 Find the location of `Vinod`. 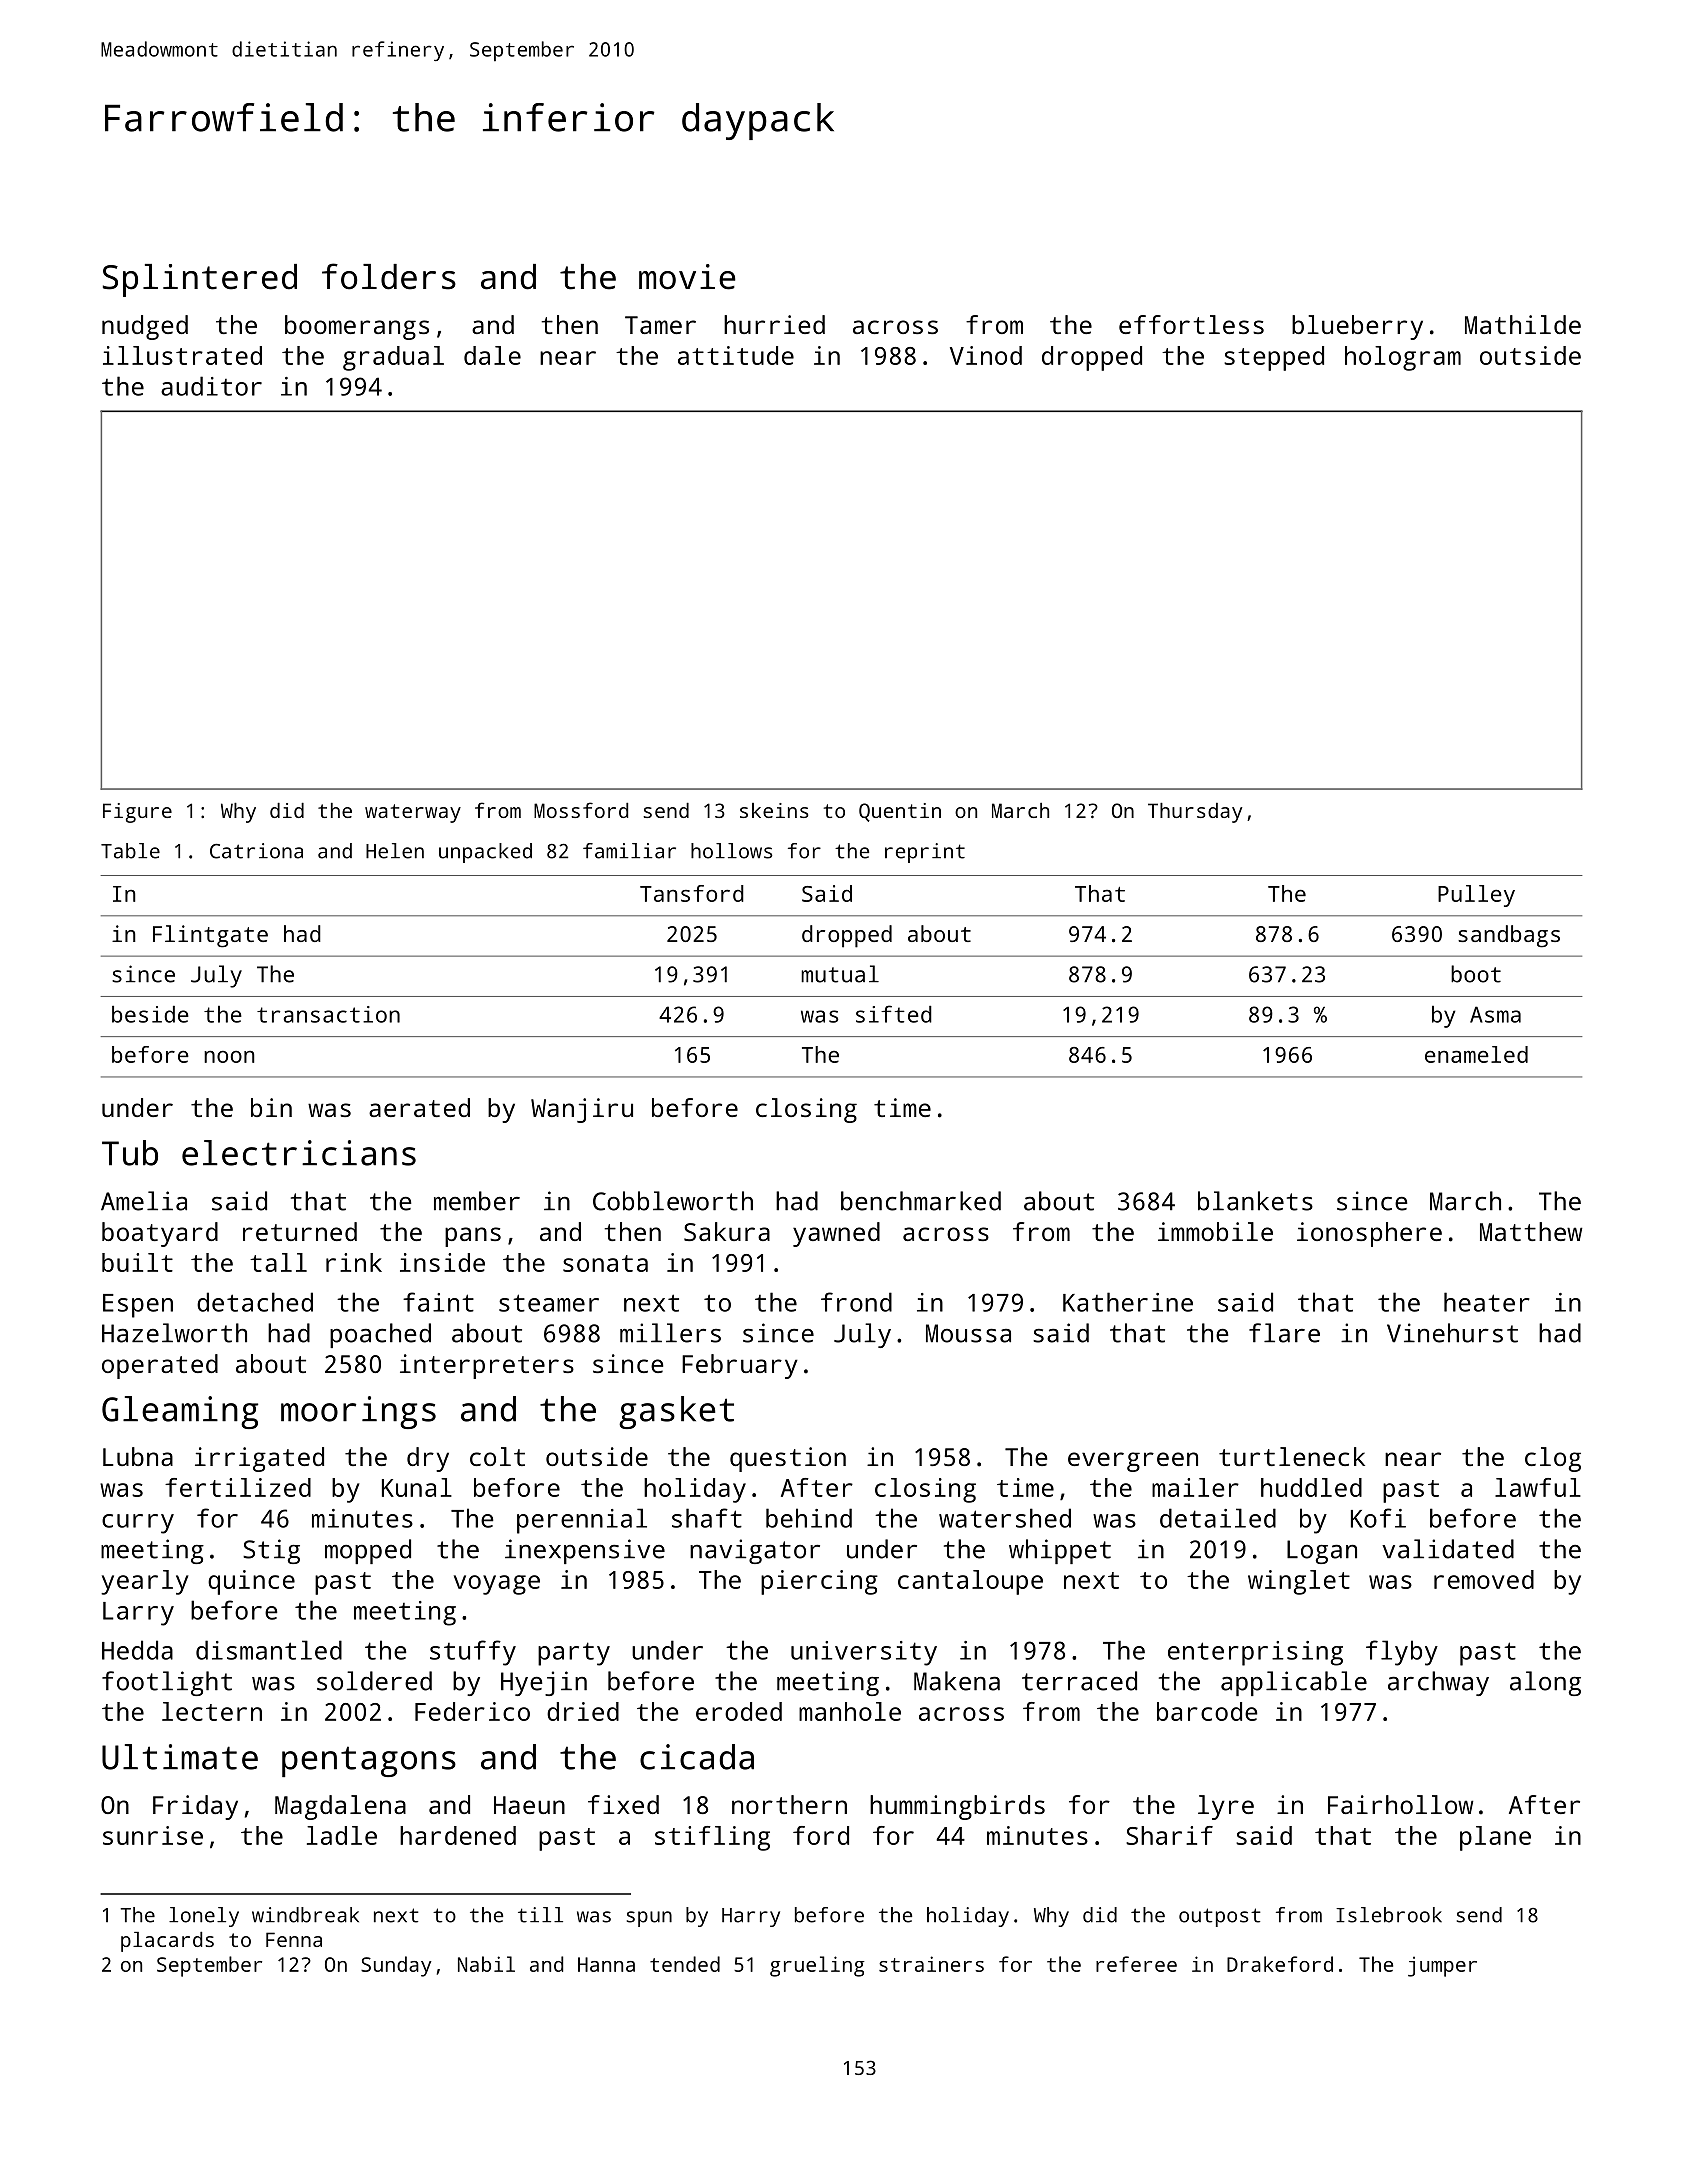

Vinod is located at coordinates (986, 355).
